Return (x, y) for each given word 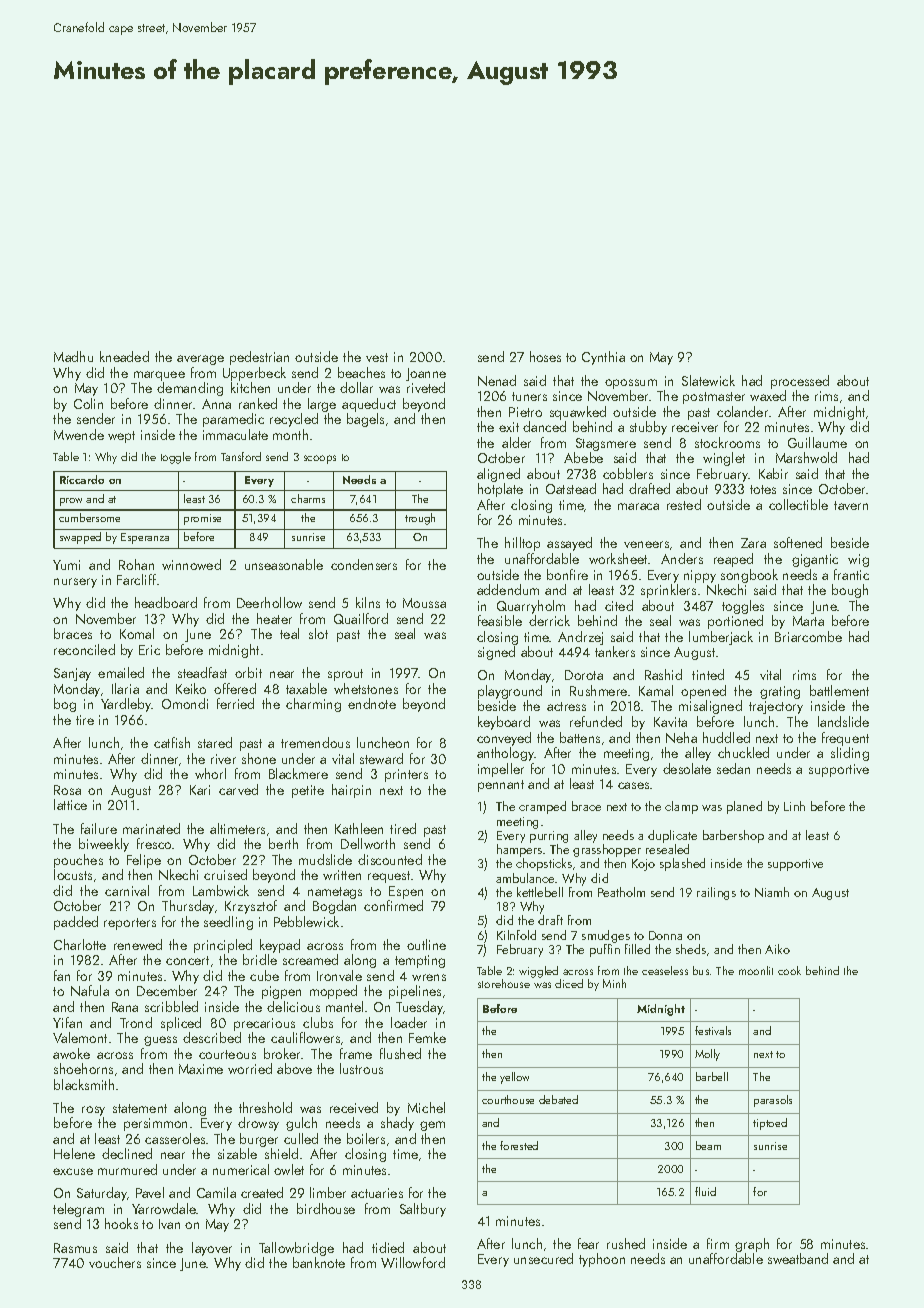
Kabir (773, 473)
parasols (773, 1101)
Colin (88, 403)
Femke (427, 1037)
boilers (366, 1138)
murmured (127, 1169)
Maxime (201, 1069)
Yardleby (126, 705)
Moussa (424, 603)
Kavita (670, 722)
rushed (626, 1243)
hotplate (500, 490)
